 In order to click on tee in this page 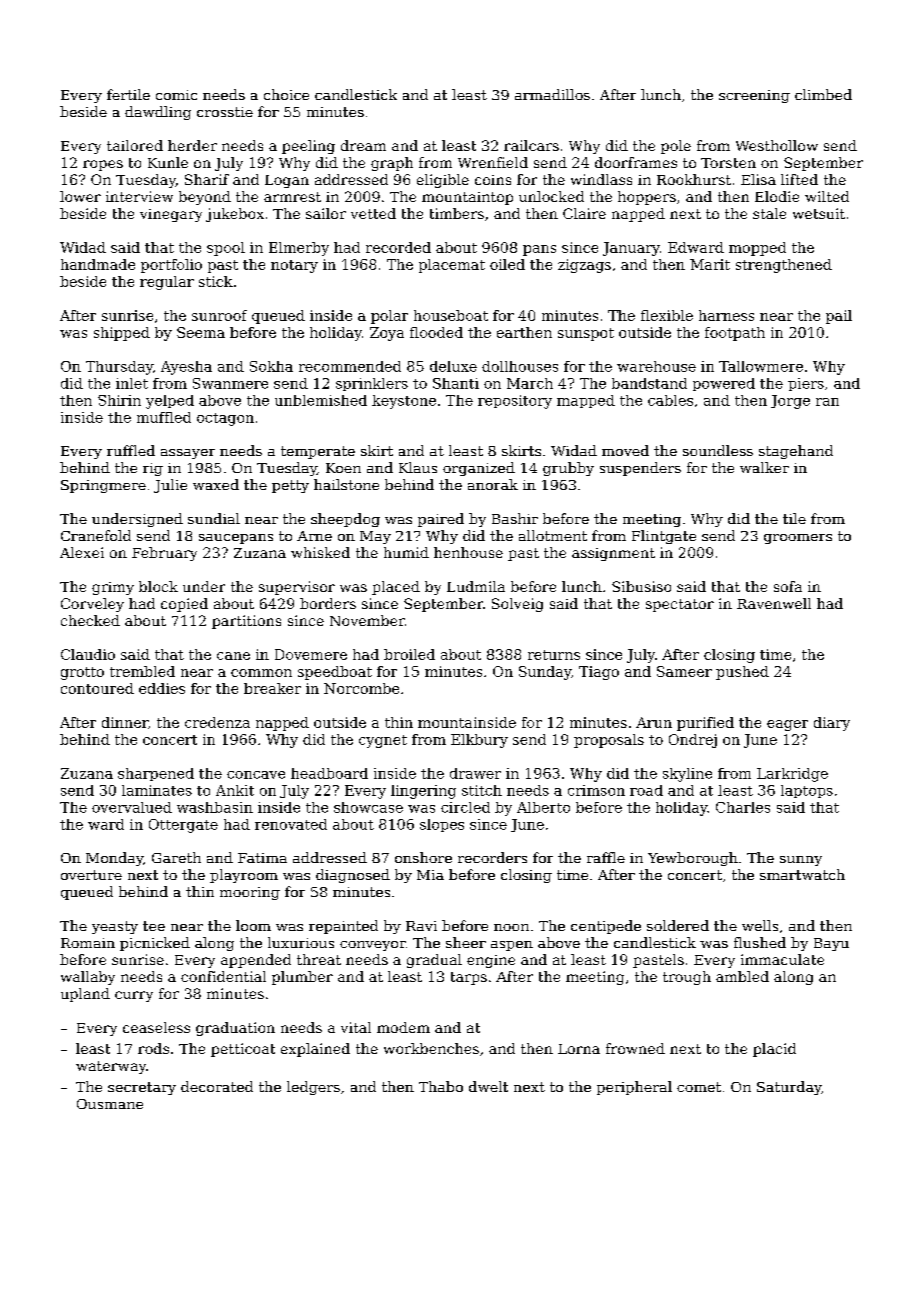, I will do `click(154, 926)`.
